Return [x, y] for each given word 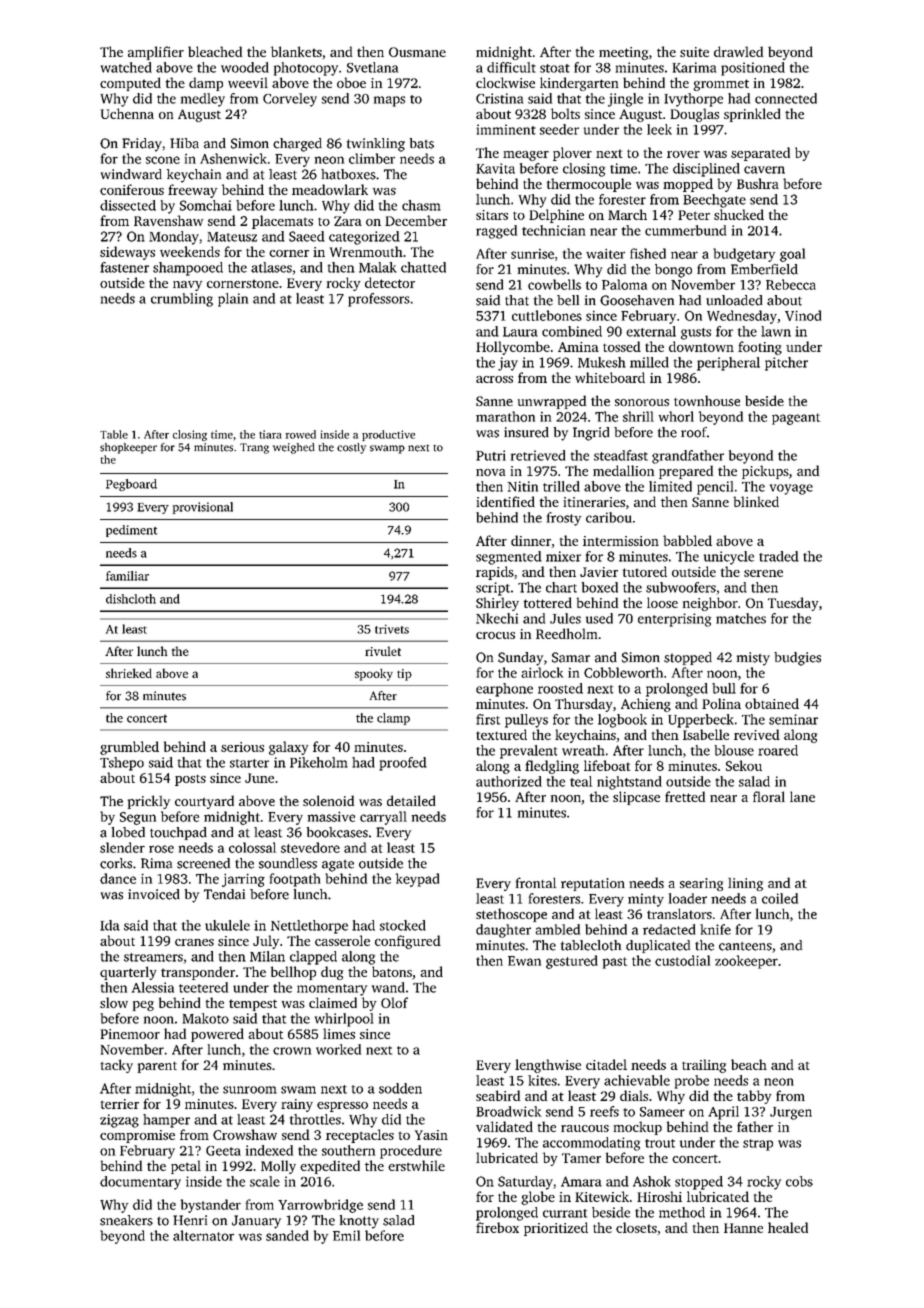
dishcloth [131, 599]
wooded [245, 67]
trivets [392, 629]
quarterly [128, 973]
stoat [555, 68]
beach [749, 1064]
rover [683, 154]
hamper [166, 1121]
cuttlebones [547, 315]
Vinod [803, 315]
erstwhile [416, 1165]
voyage [791, 489]
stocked [403, 925]
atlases [271, 267]
